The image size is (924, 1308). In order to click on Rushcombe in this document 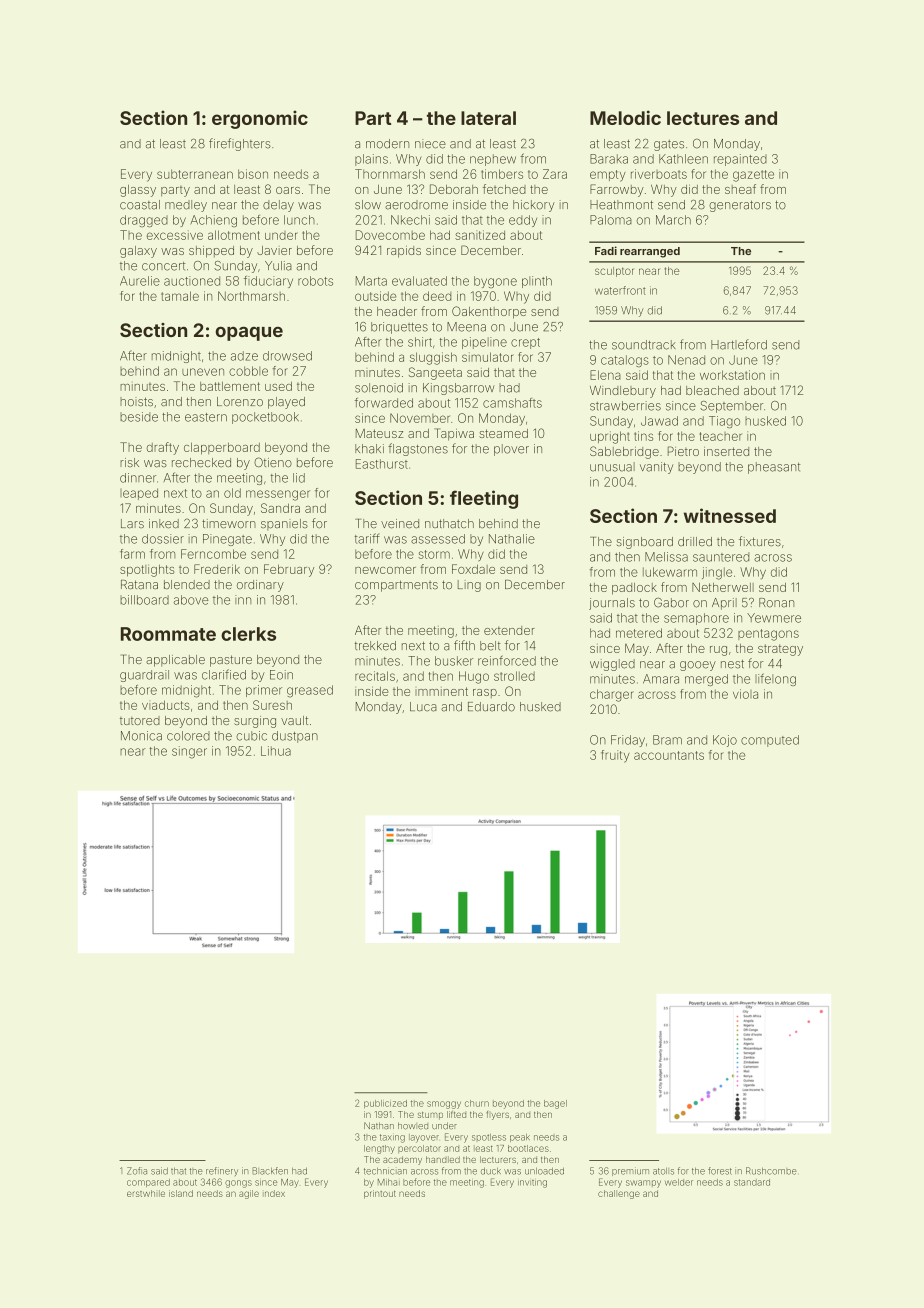, I will do `click(771, 1171)`.
